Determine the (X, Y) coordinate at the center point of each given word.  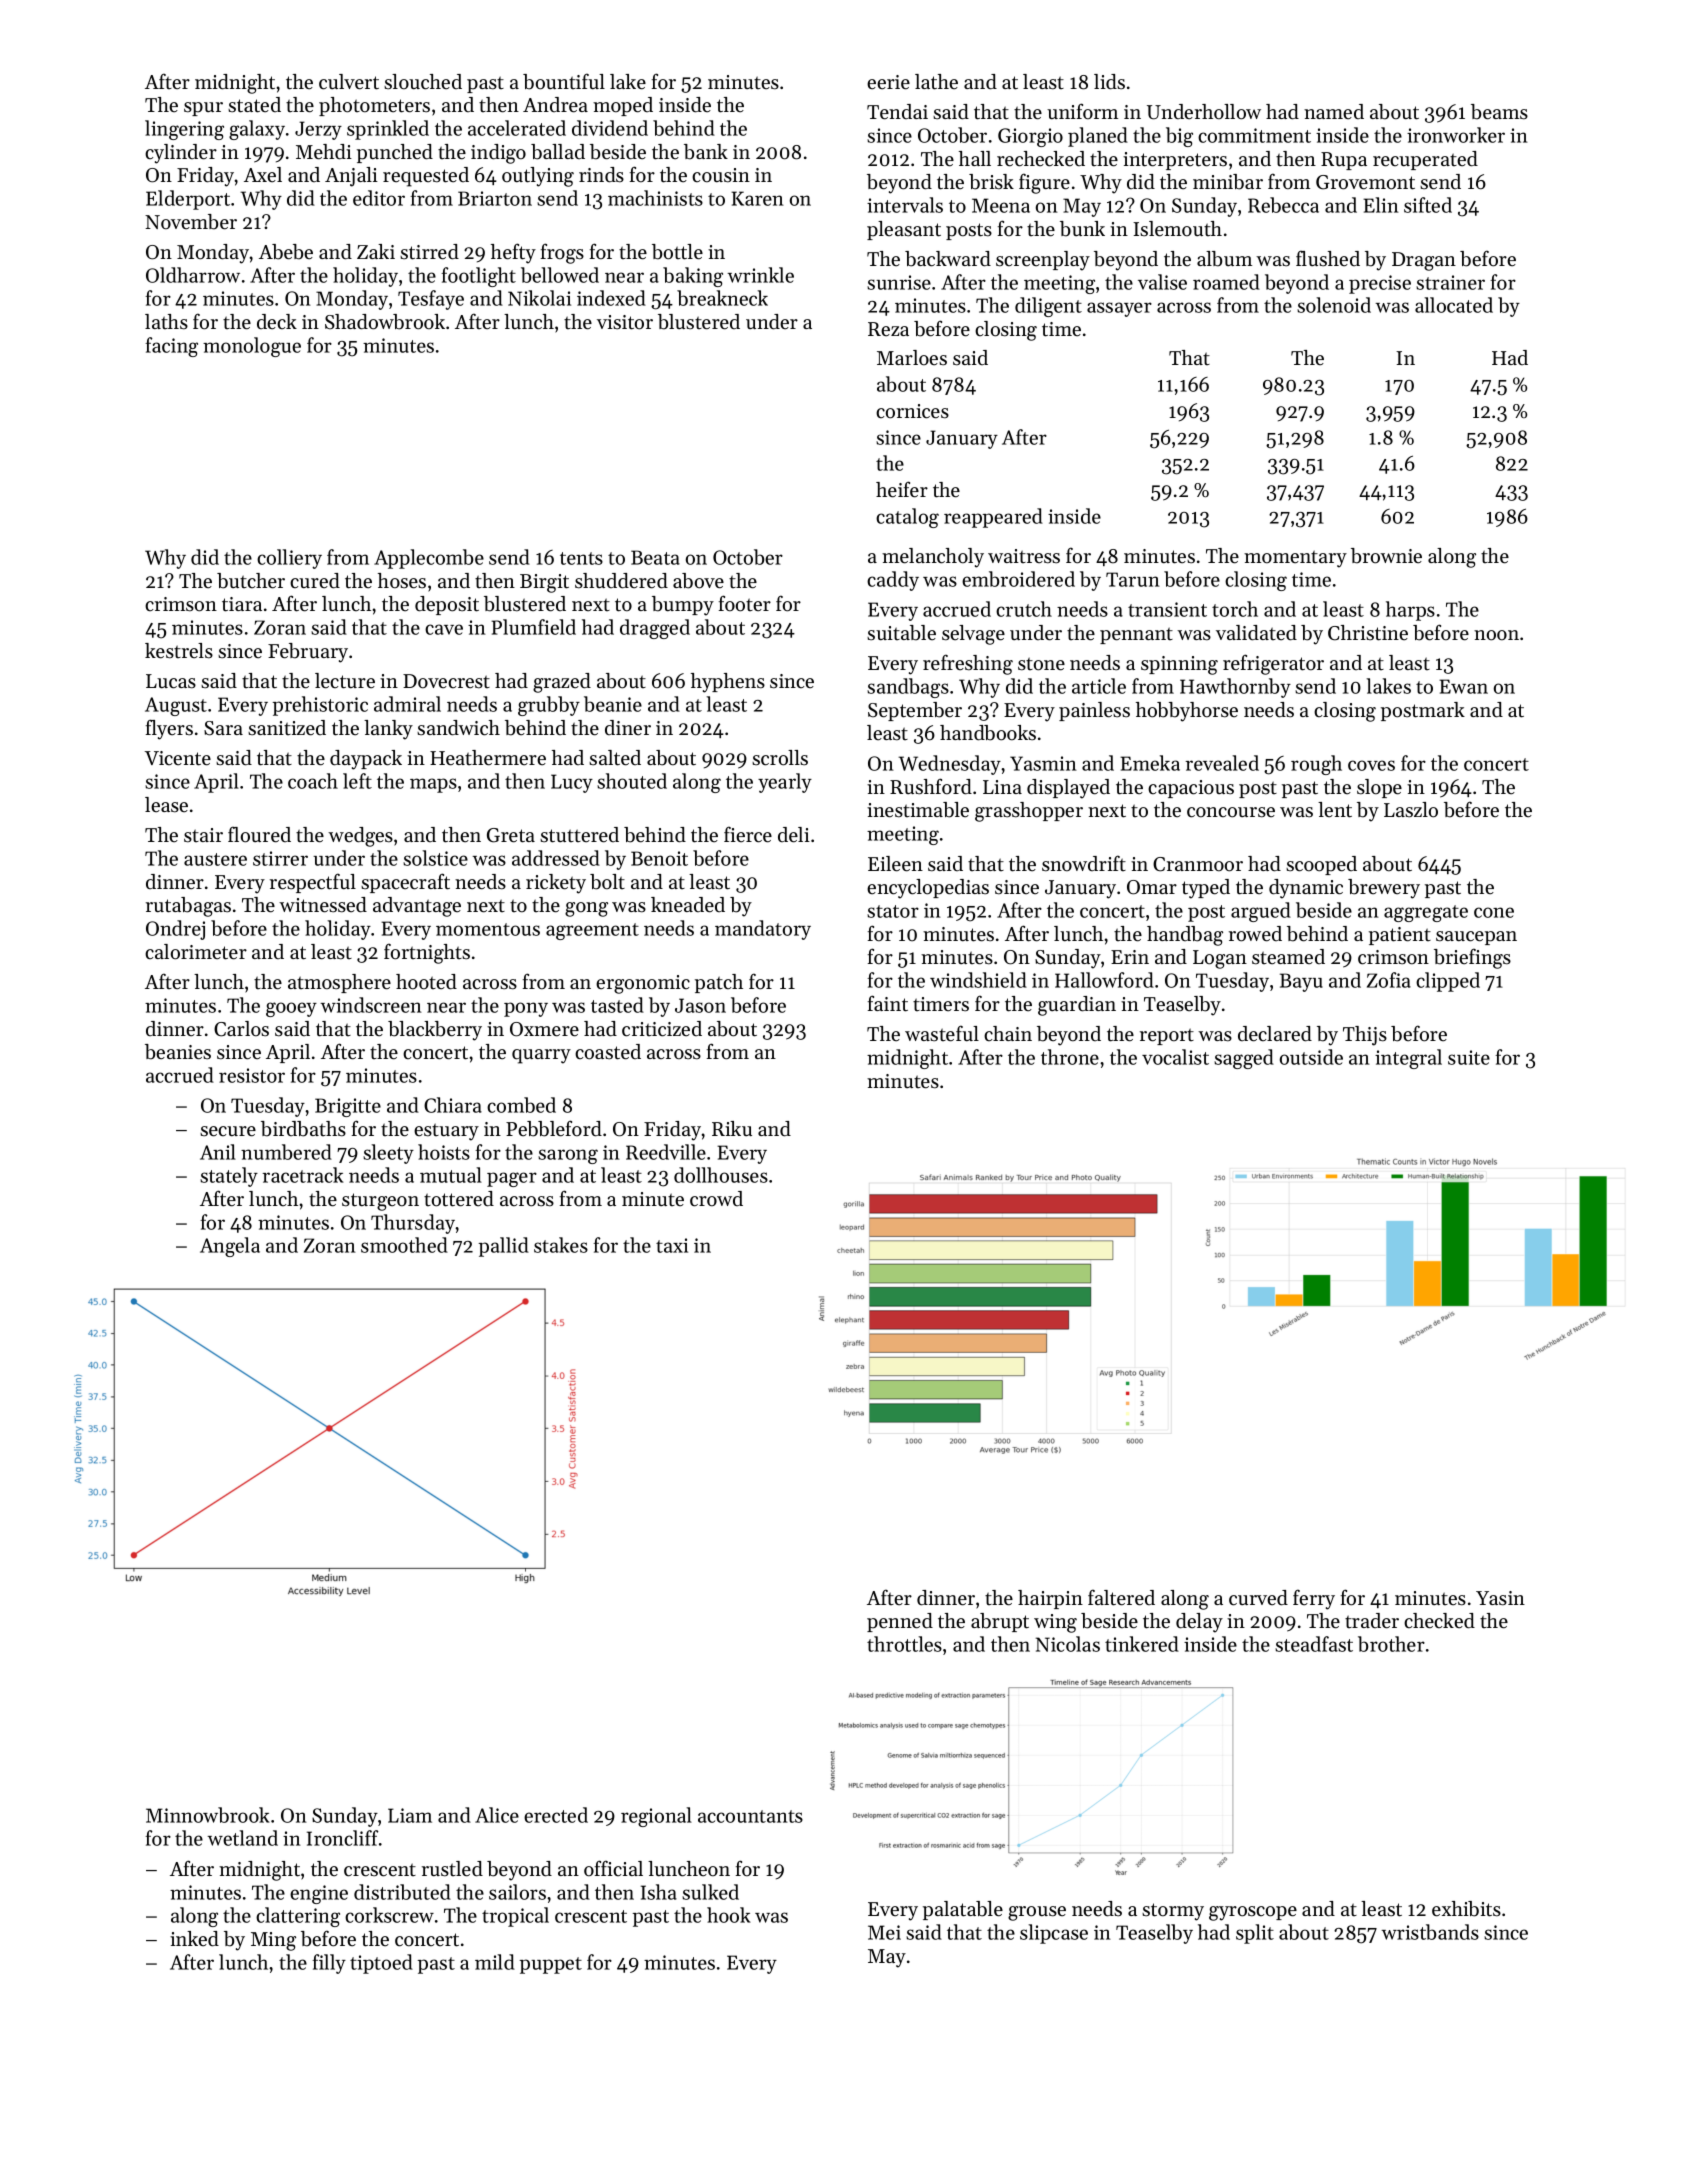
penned (900, 1622)
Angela (230, 1247)
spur (203, 109)
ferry (1314, 1599)
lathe (936, 82)
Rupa (1344, 161)
